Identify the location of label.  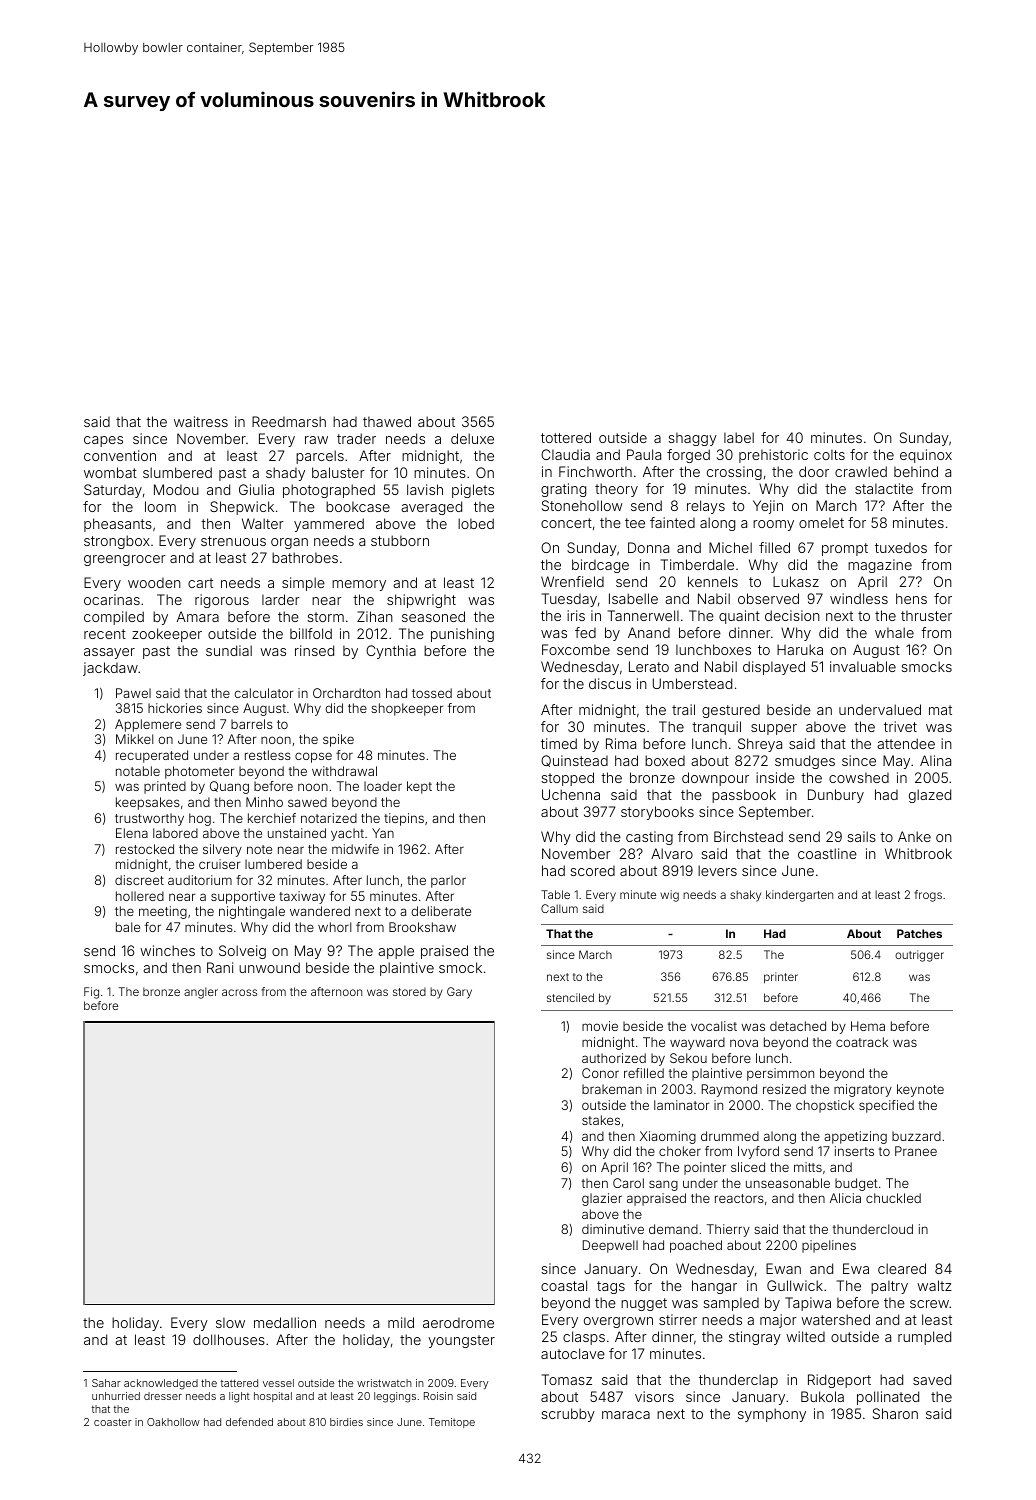
(739, 437).
